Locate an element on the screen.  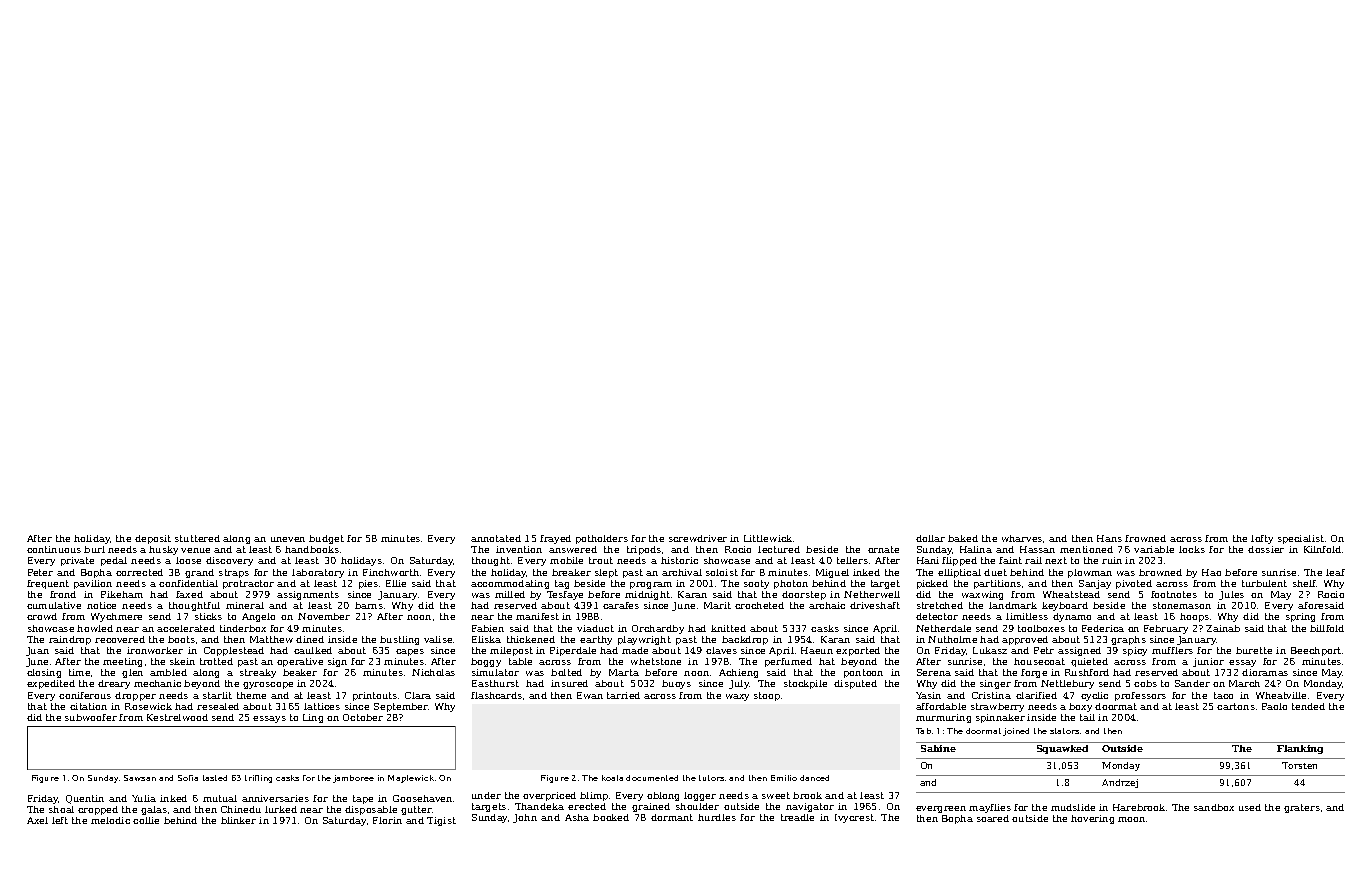
shelf is located at coordinates (1305, 583).
